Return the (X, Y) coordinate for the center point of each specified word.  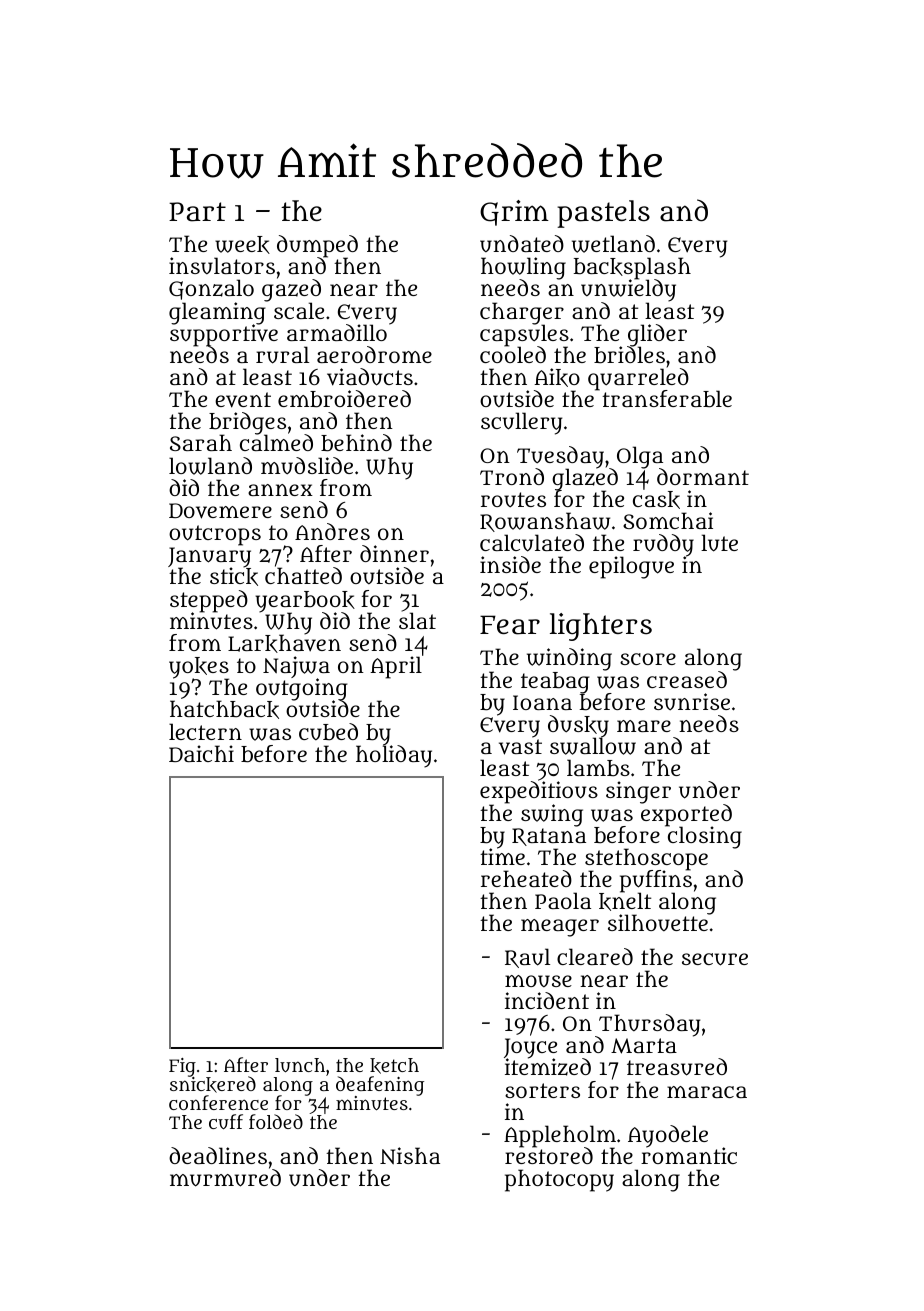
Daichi (201, 753)
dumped (317, 246)
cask (656, 500)
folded (276, 1121)
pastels (603, 214)
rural (282, 355)
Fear (510, 625)
